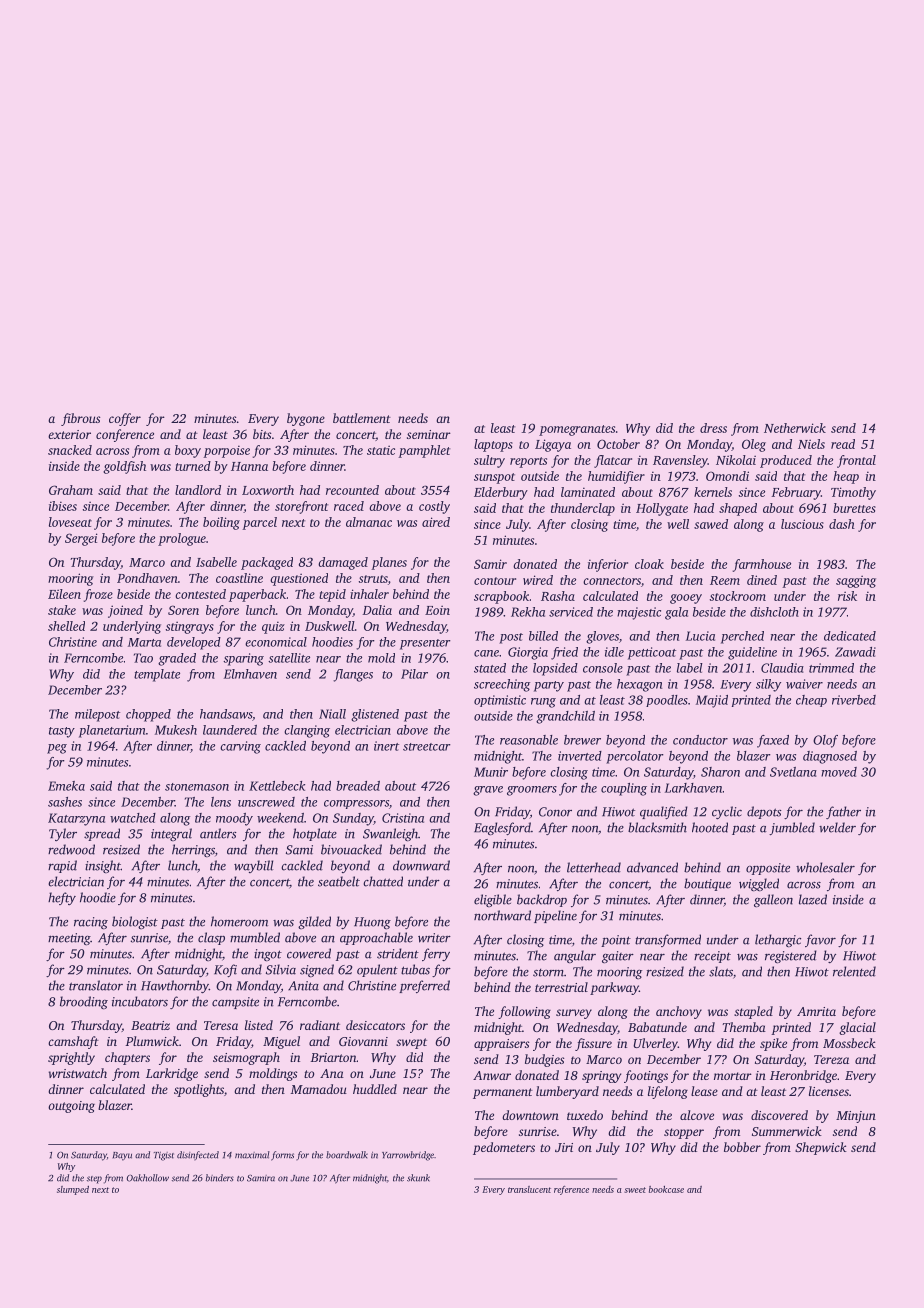  Describe the element at coordinates (795, 428) in the page. I see `Netherwick` at that location.
